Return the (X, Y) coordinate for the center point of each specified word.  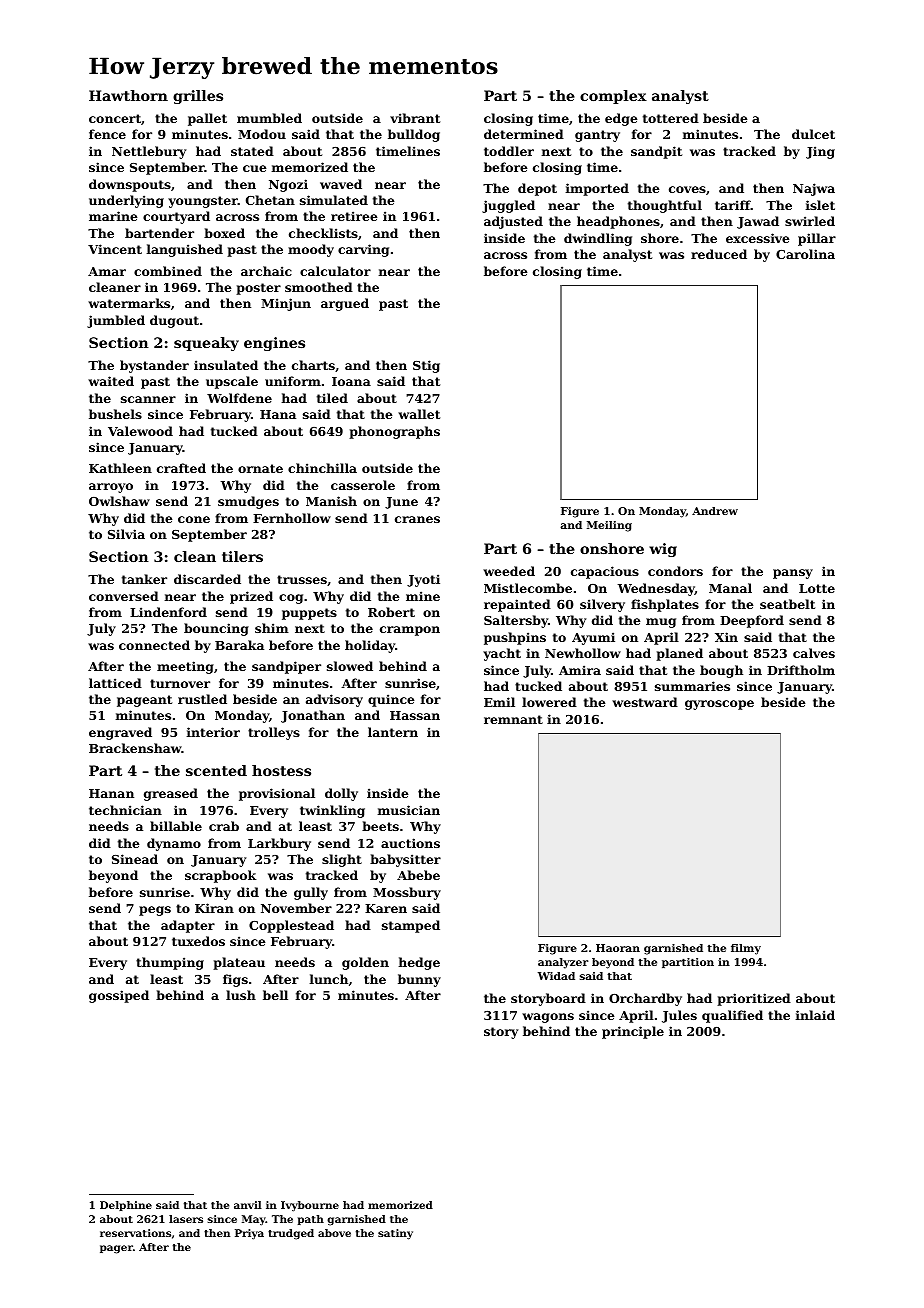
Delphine (126, 1206)
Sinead (135, 859)
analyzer (563, 963)
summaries (692, 686)
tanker (144, 579)
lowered (549, 702)
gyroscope (719, 705)
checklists (323, 233)
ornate (260, 468)
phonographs (394, 432)
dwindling (598, 239)
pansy (793, 574)
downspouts (130, 185)
